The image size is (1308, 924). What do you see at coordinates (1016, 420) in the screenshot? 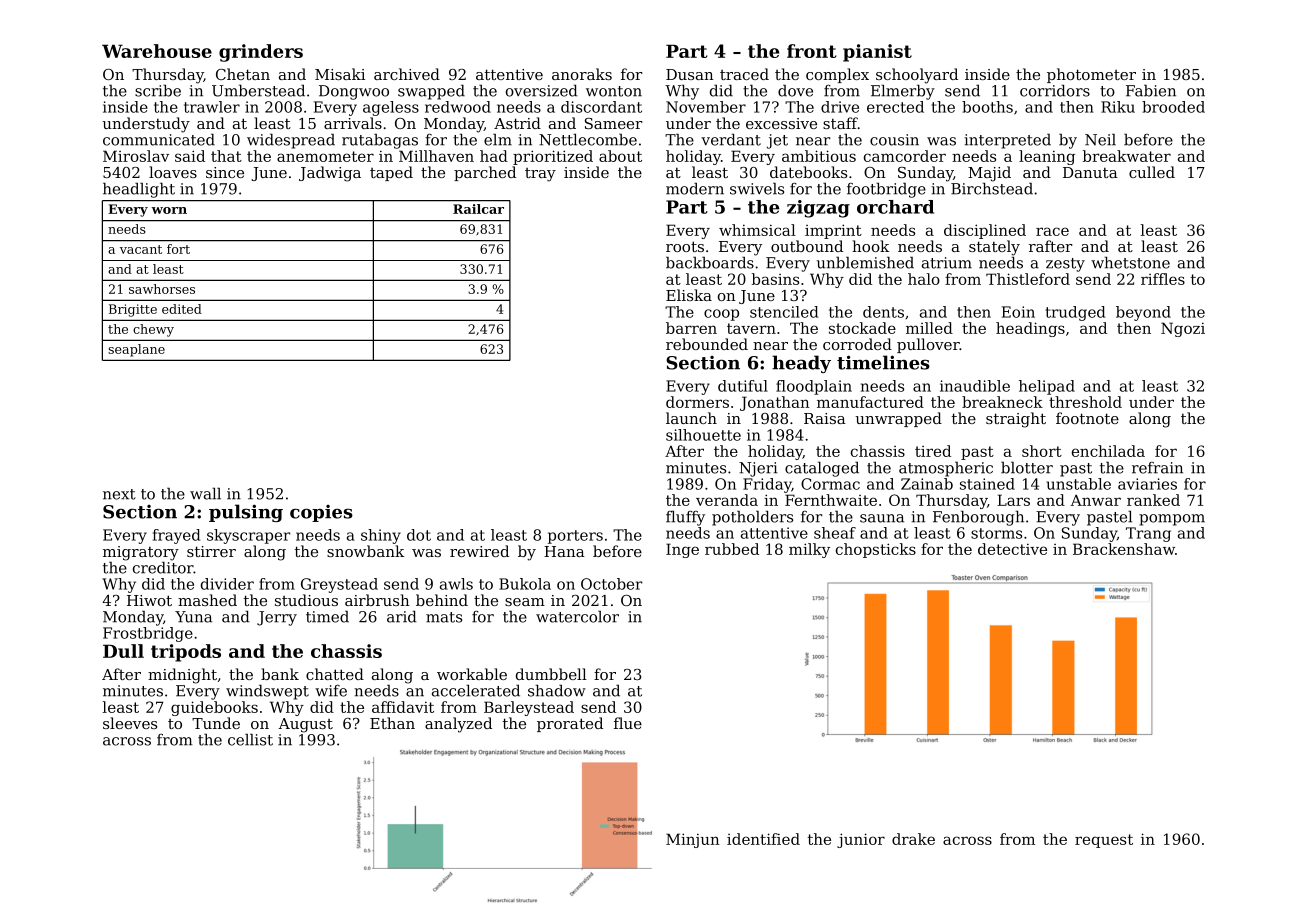
I see `straight` at bounding box center [1016, 420].
